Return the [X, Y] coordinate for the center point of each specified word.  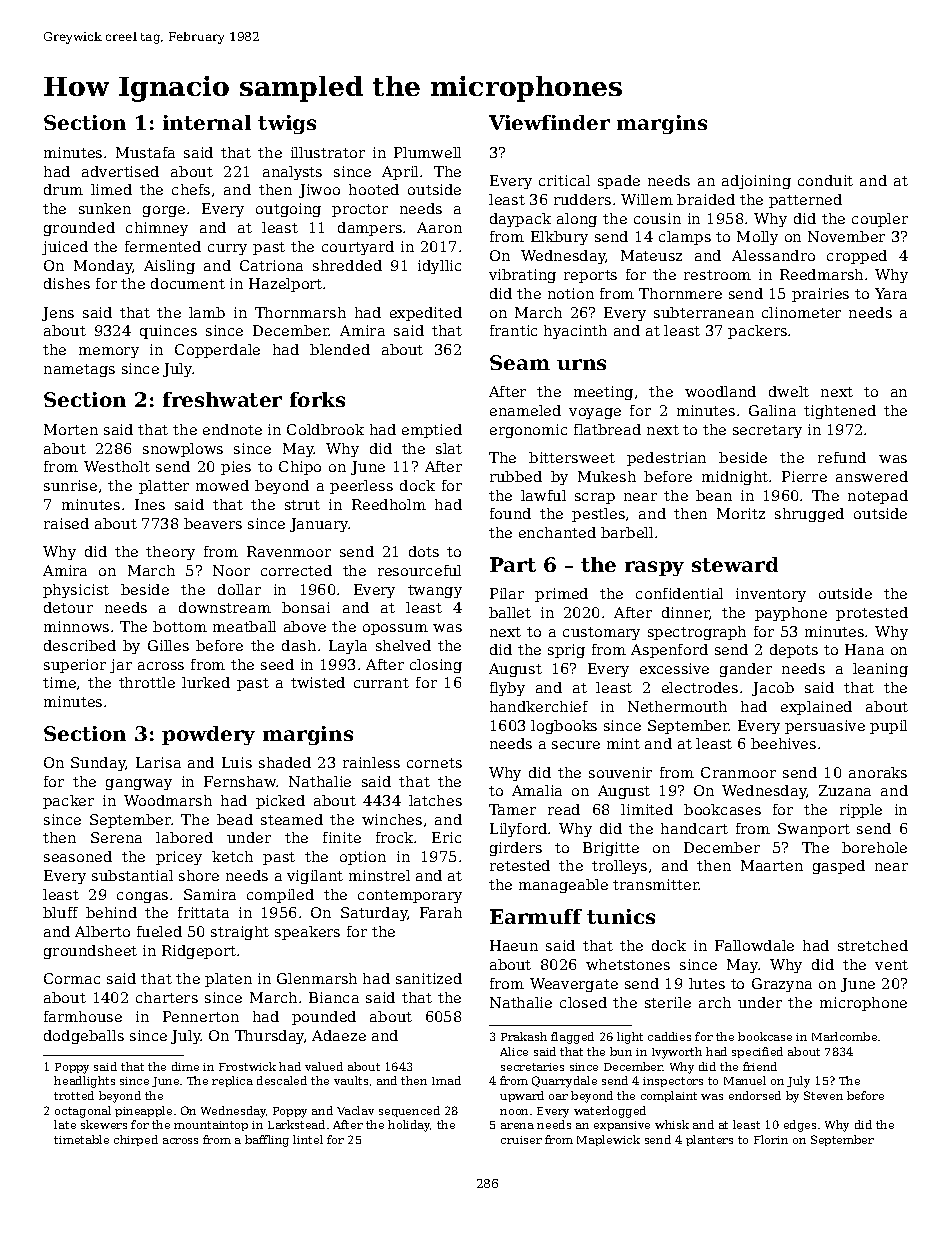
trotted [74, 1095]
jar [121, 666]
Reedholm [389, 504]
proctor [360, 210]
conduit [825, 180]
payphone [791, 614]
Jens [58, 314]
